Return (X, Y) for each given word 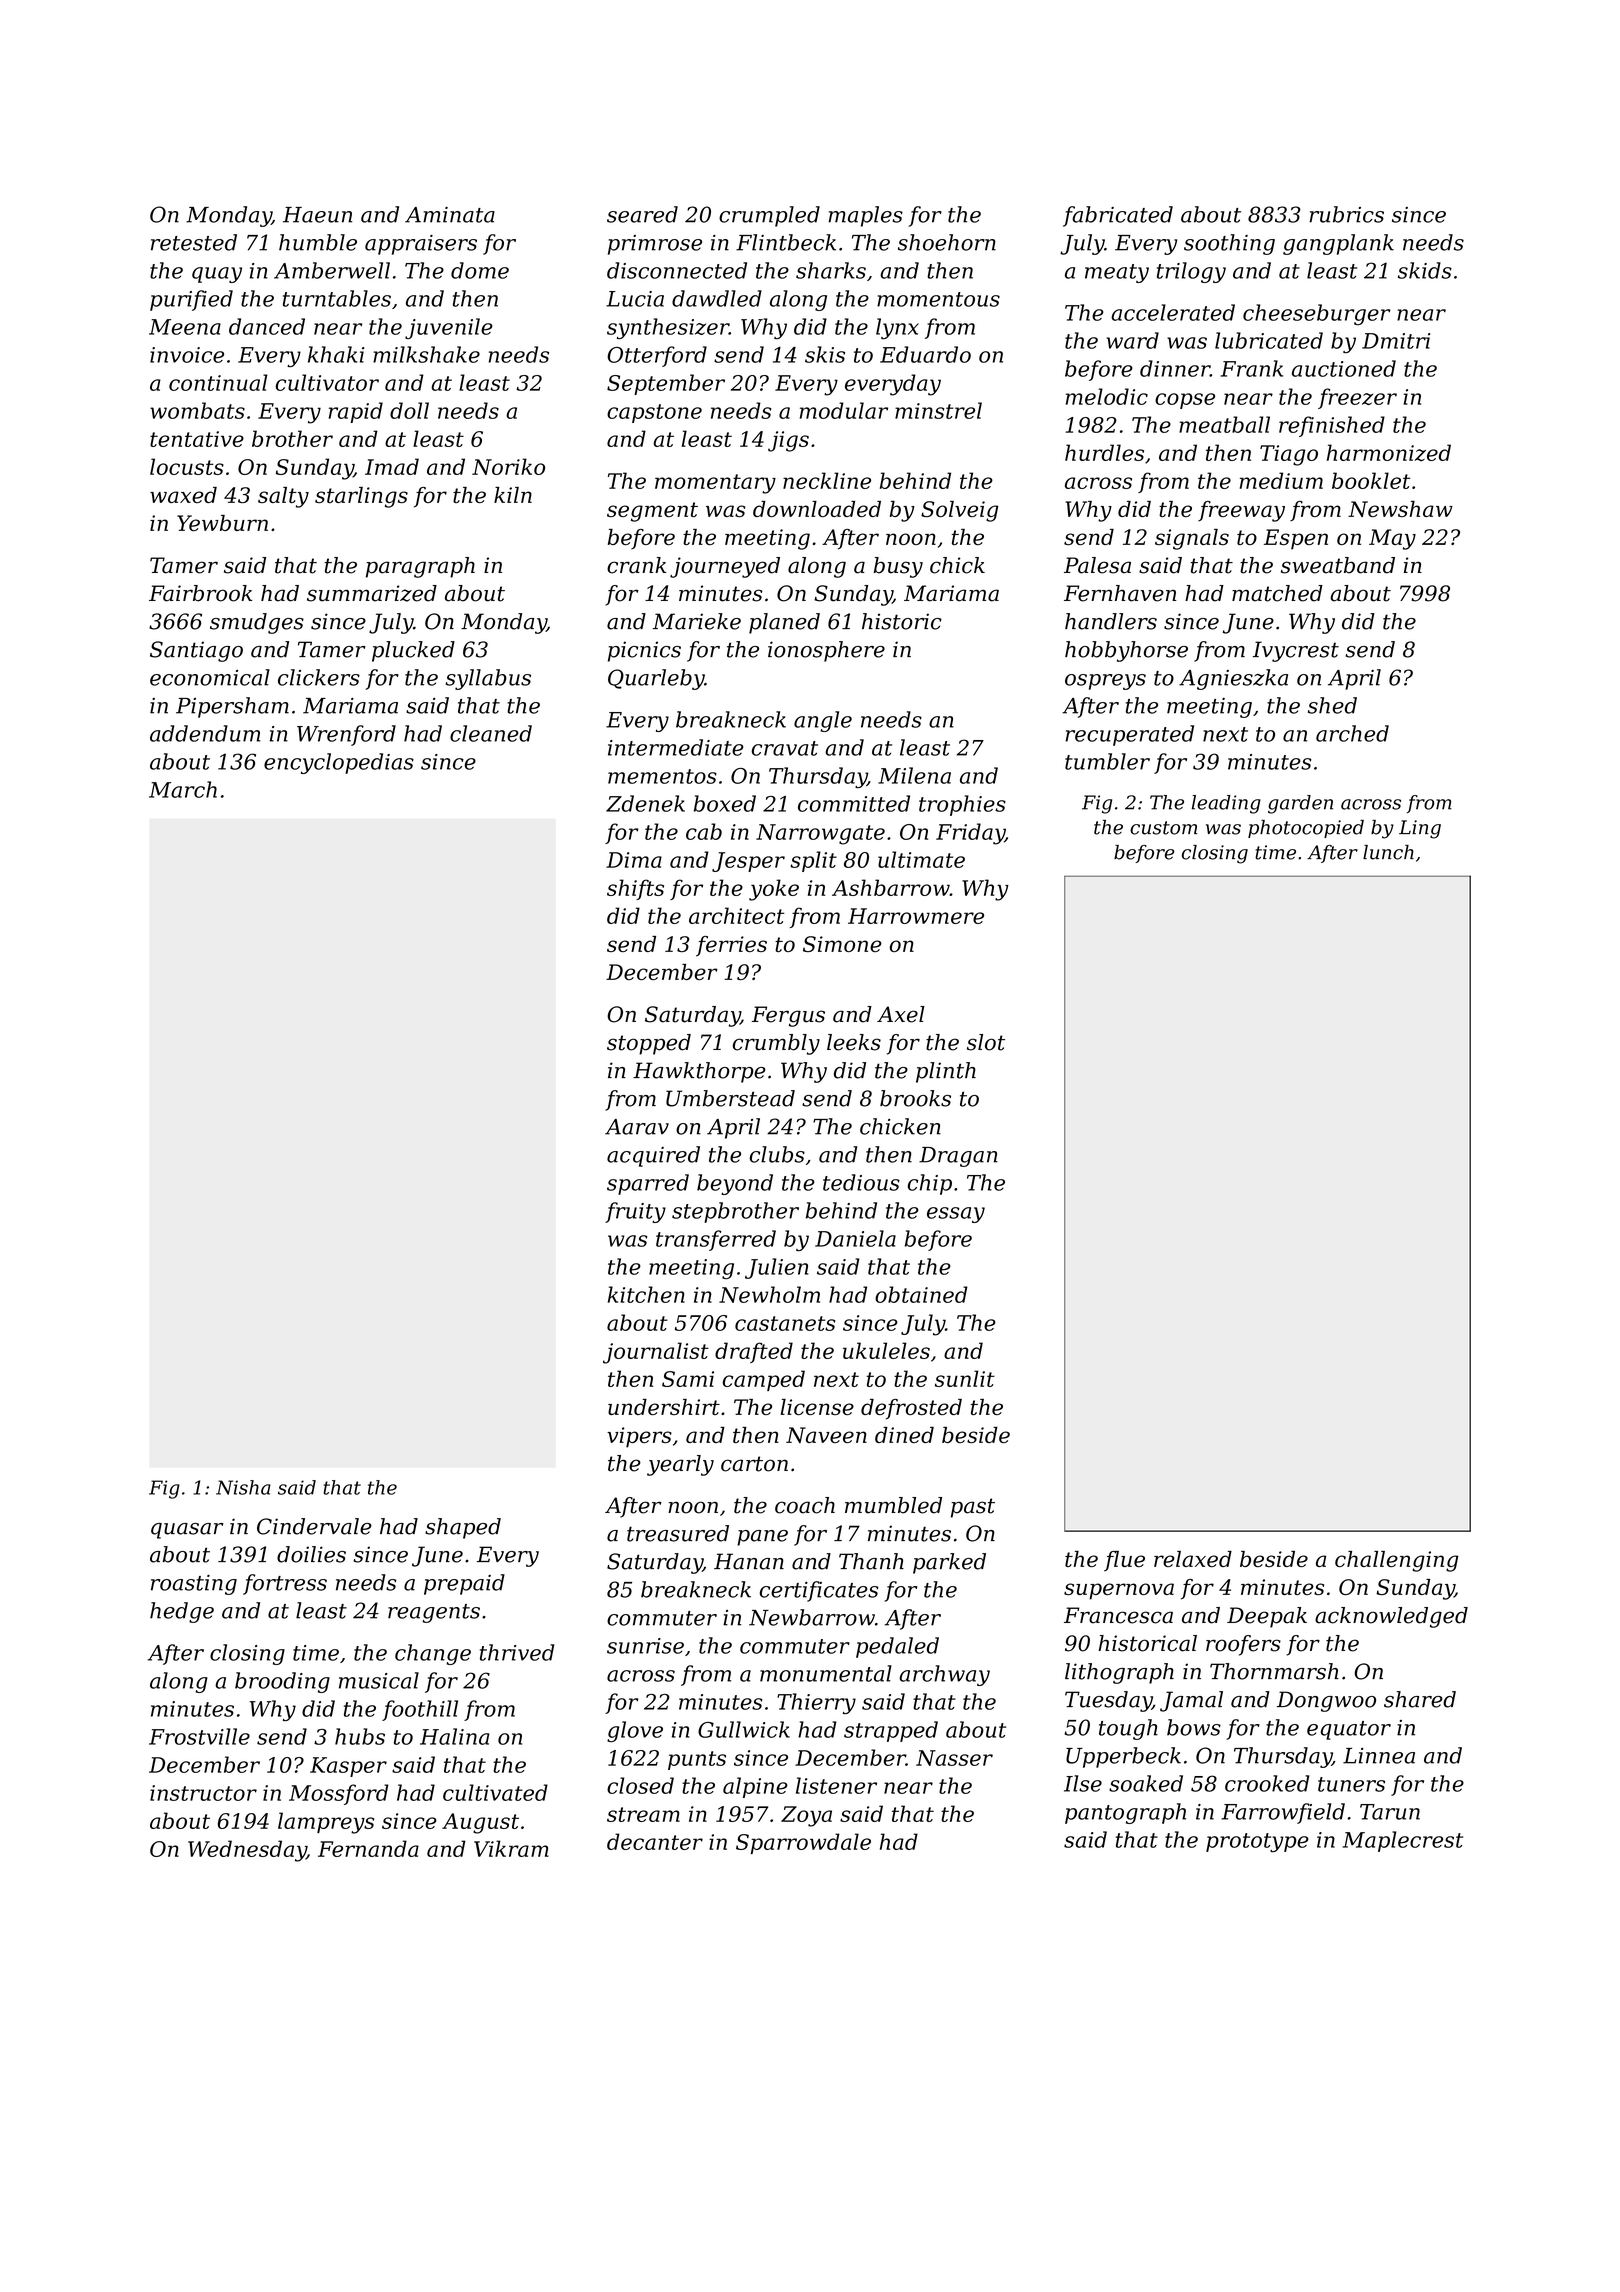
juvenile (449, 328)
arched (1352, 733)
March (183, 789)
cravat (785, 748)
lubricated (1269, 340)
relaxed (1193, 1559)
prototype (1257, 1842)
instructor (203, 1793)
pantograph (1125, 1813)
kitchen (646, 1294)
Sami (688, 1379)
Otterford (657, 356)
